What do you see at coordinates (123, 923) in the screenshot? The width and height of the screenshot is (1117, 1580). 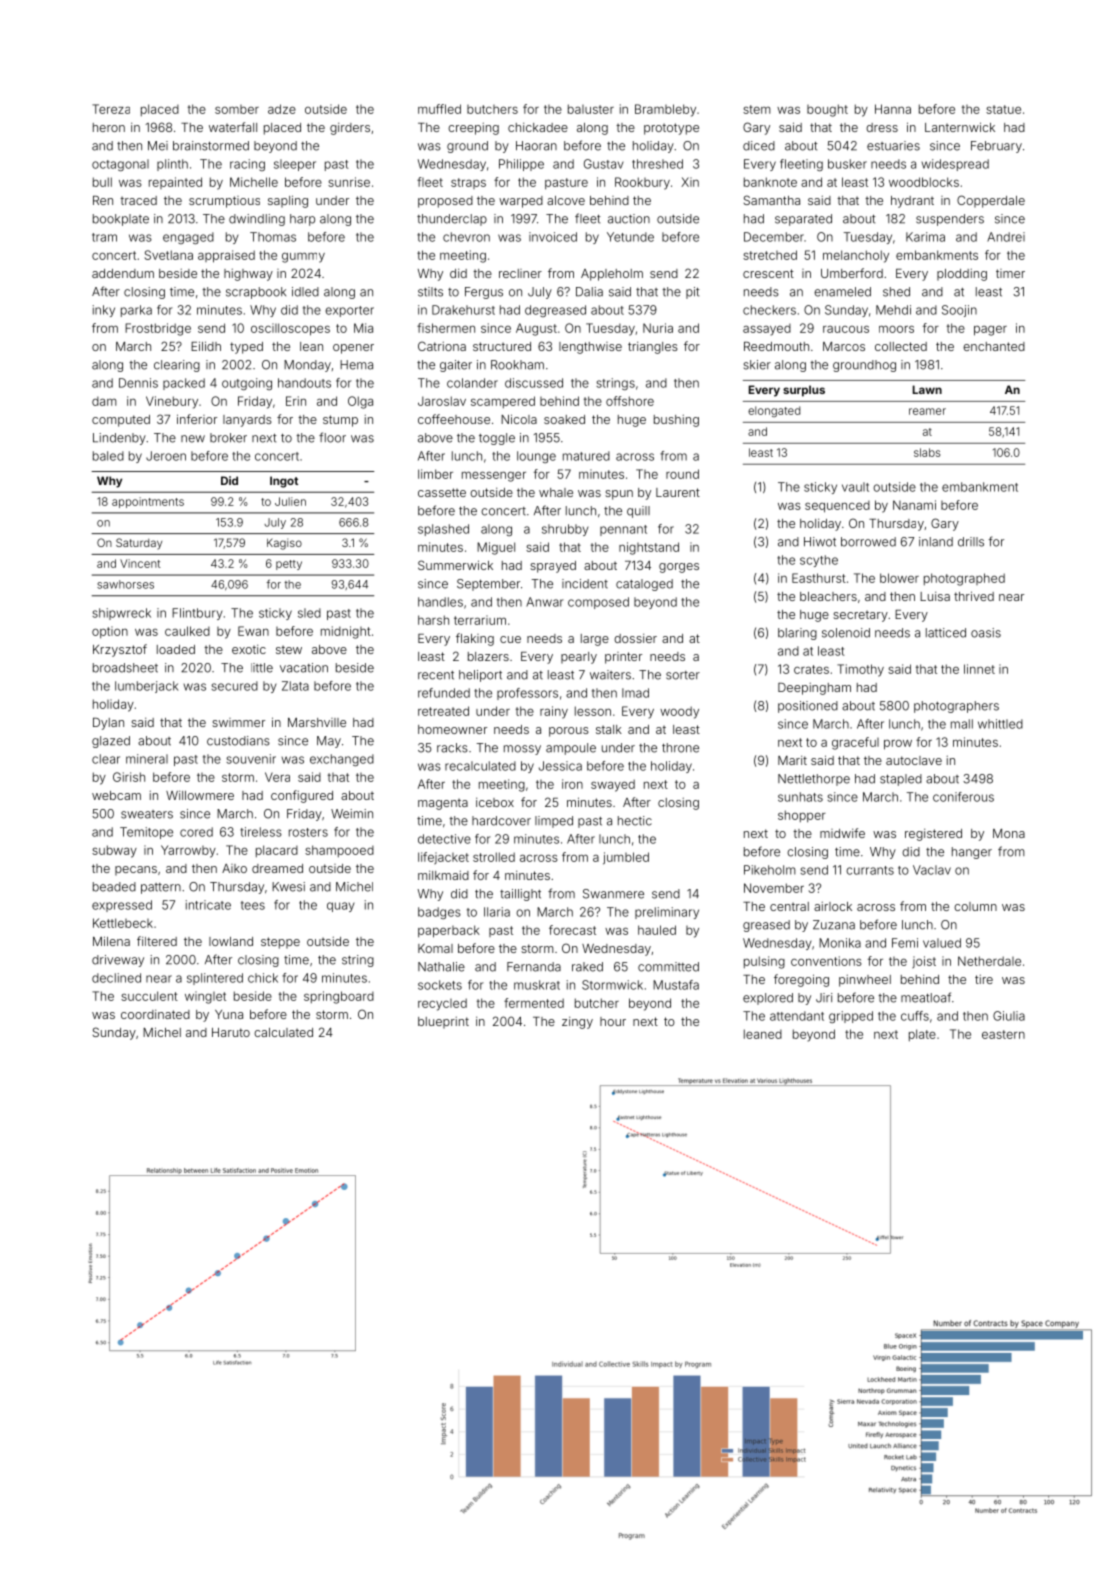 I see `Kettlebeck` at bounding box center [123, 923].
